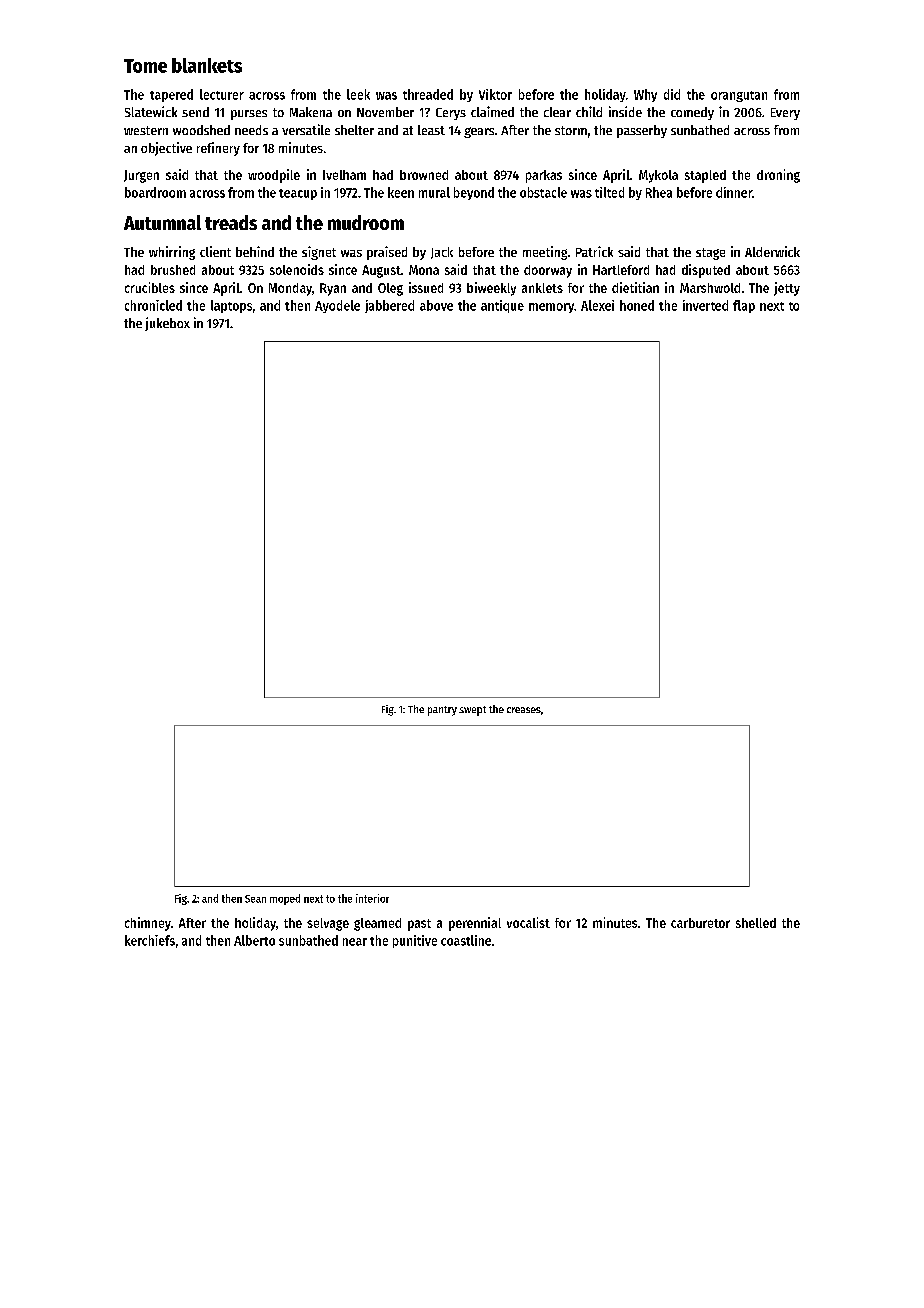 The width and height of the screenshot is (924, 1308). What do you see at coordinates (254, 940) in the screenshot?
I see `Alberto` at bounding box center [254, 940].
